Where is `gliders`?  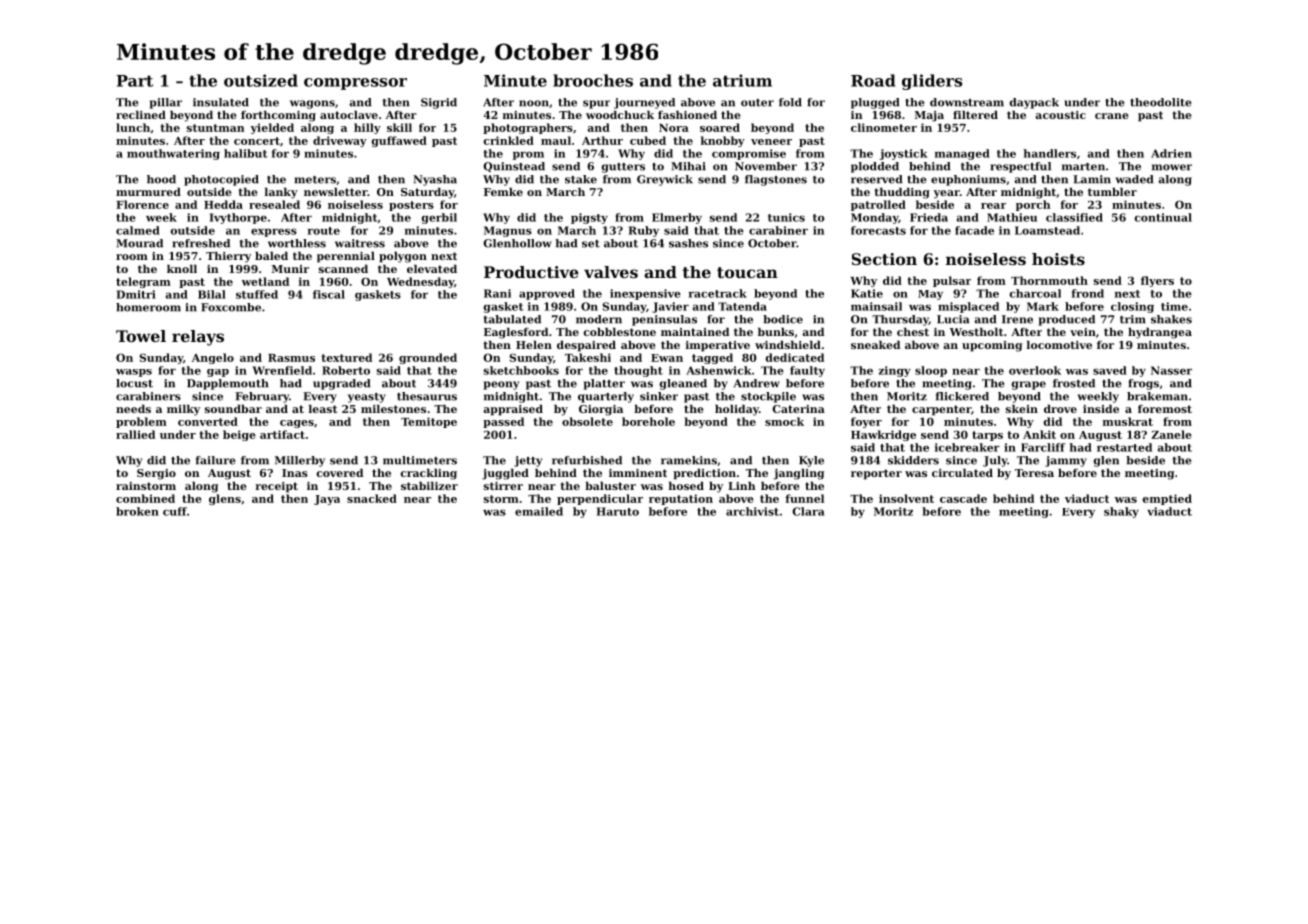
gliders is located at coordinates (932, 82).
